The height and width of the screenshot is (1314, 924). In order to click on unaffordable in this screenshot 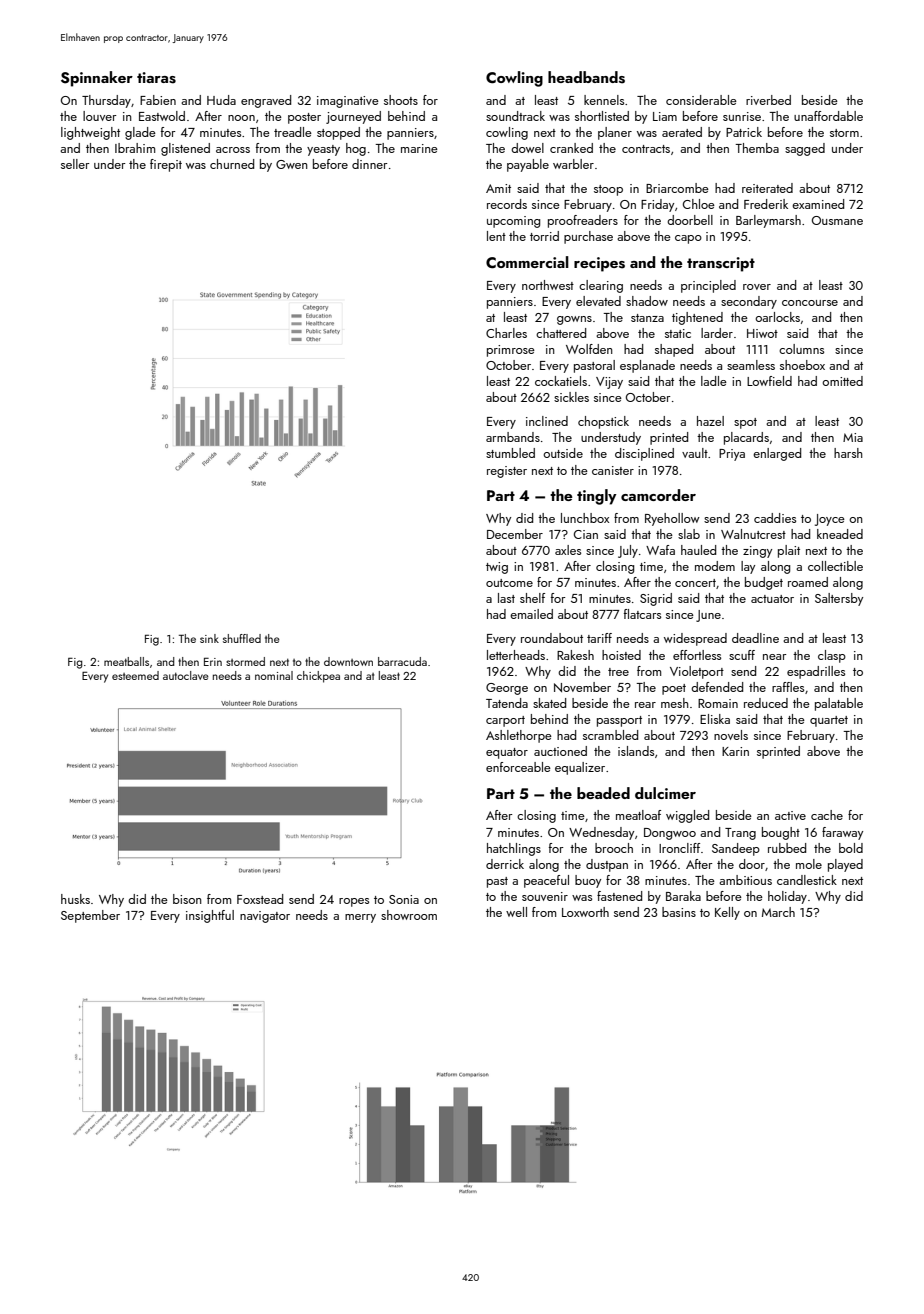, I will do `click(828, 116)`.
